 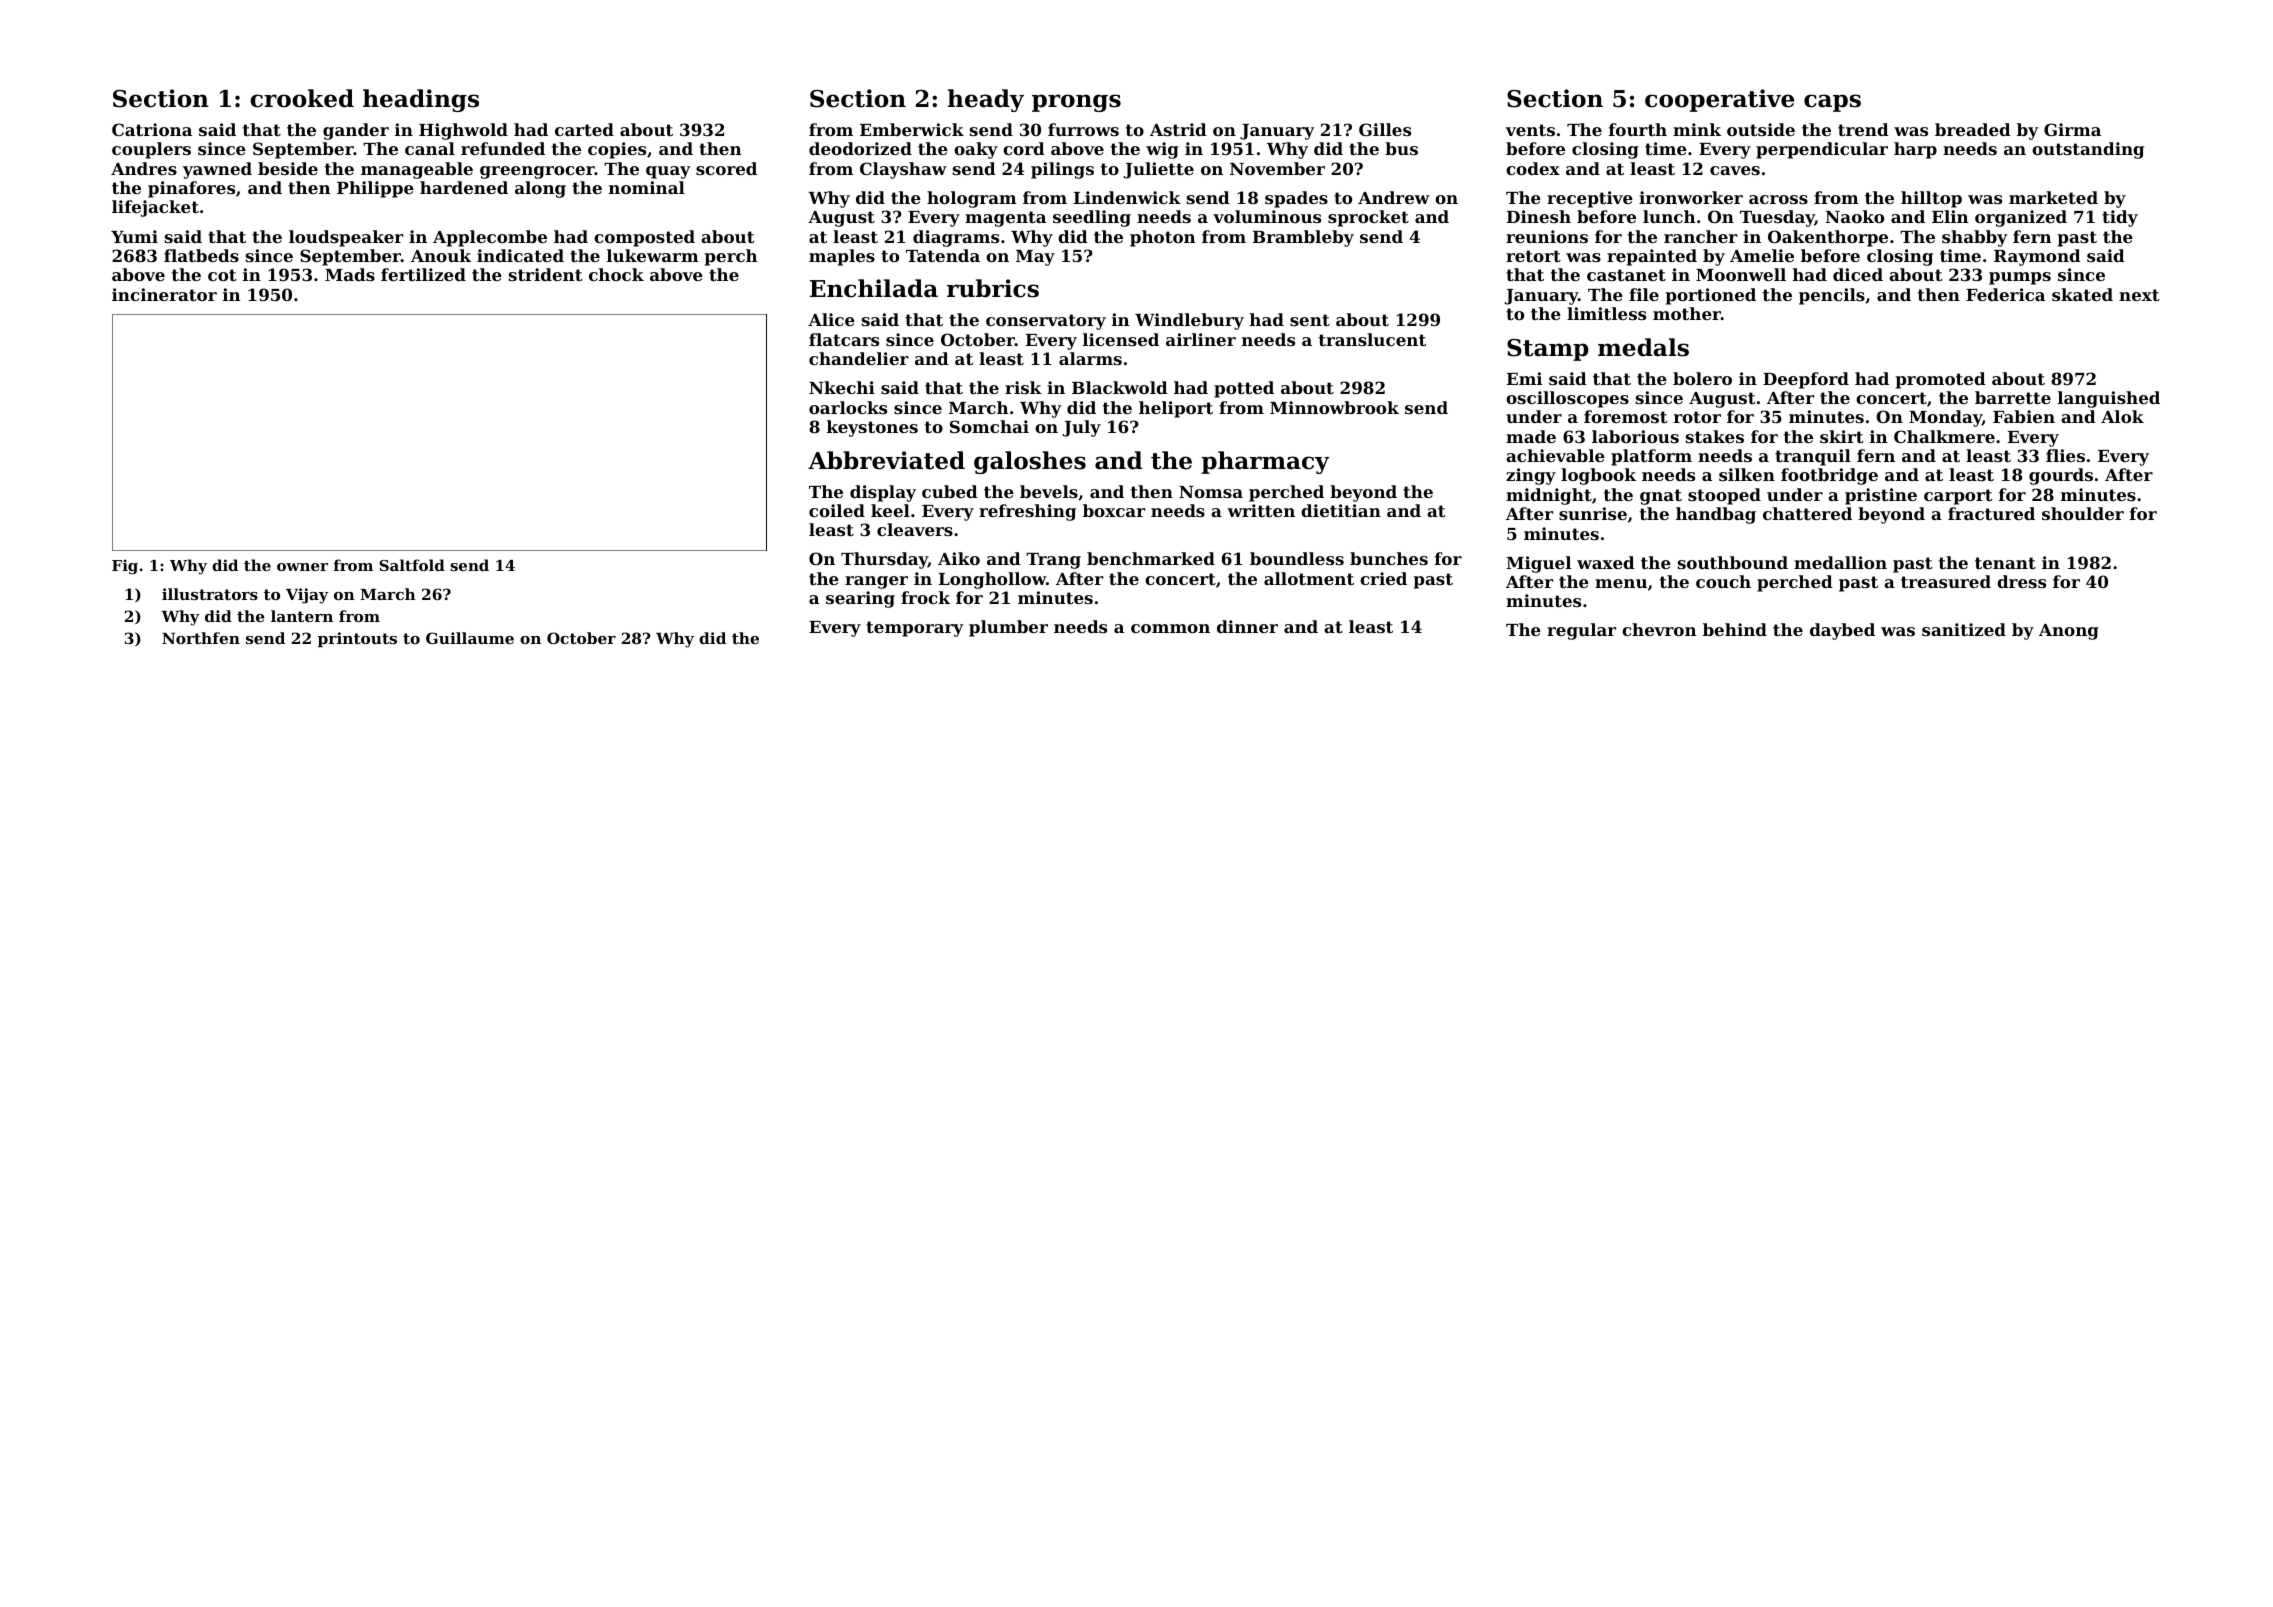 I want to click on caps, so click(x=1832, y=103).
